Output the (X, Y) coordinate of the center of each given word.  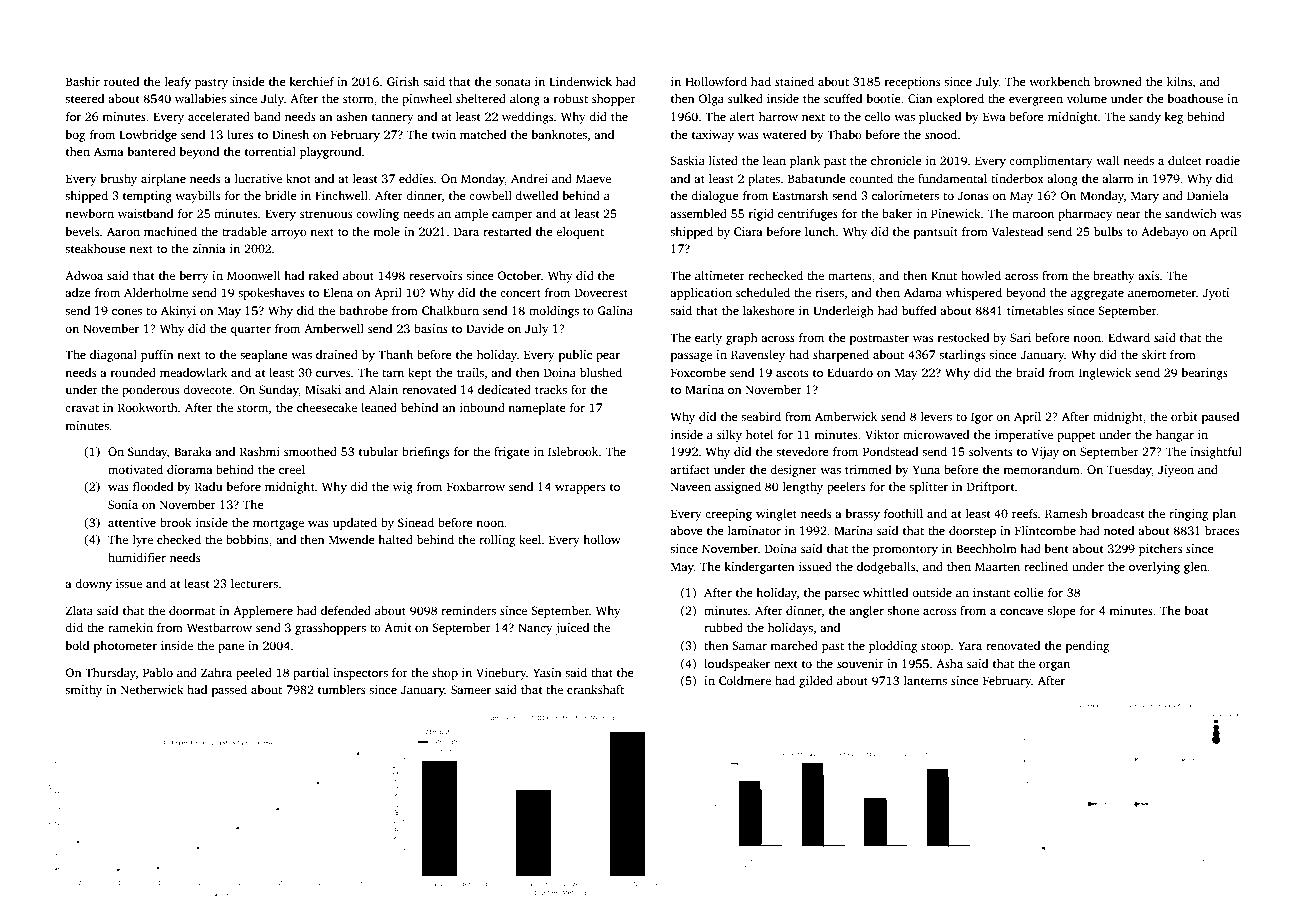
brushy (118, 180)
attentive (132, 522)
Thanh (395, 354)
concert (520, 293)
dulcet (1185, 160)
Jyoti (1216, 294)
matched (483, 134)
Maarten (997, 566)
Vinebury (501, 674)
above (686, 530)
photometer (125, 647)
